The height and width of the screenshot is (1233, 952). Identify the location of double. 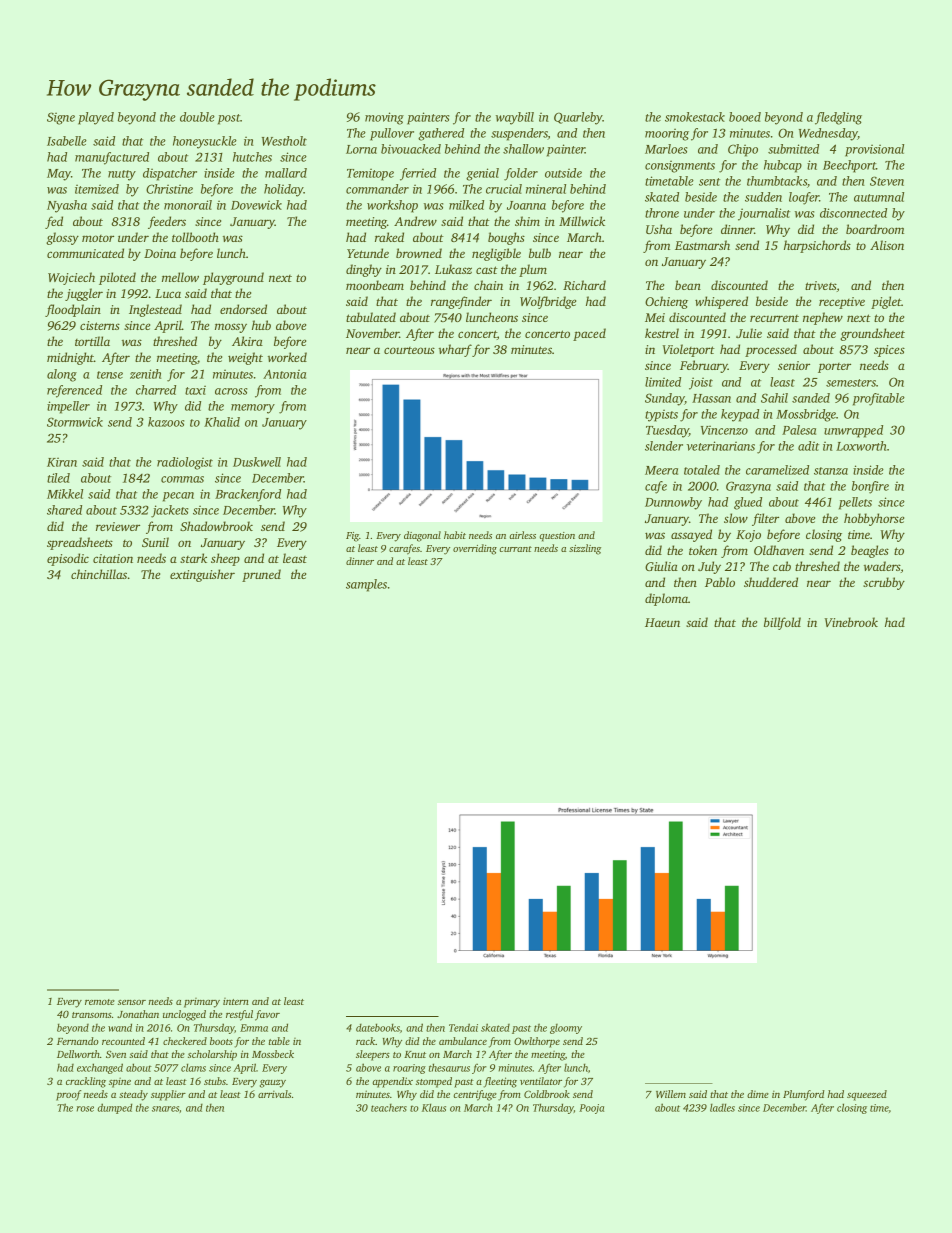
(197, 117).
